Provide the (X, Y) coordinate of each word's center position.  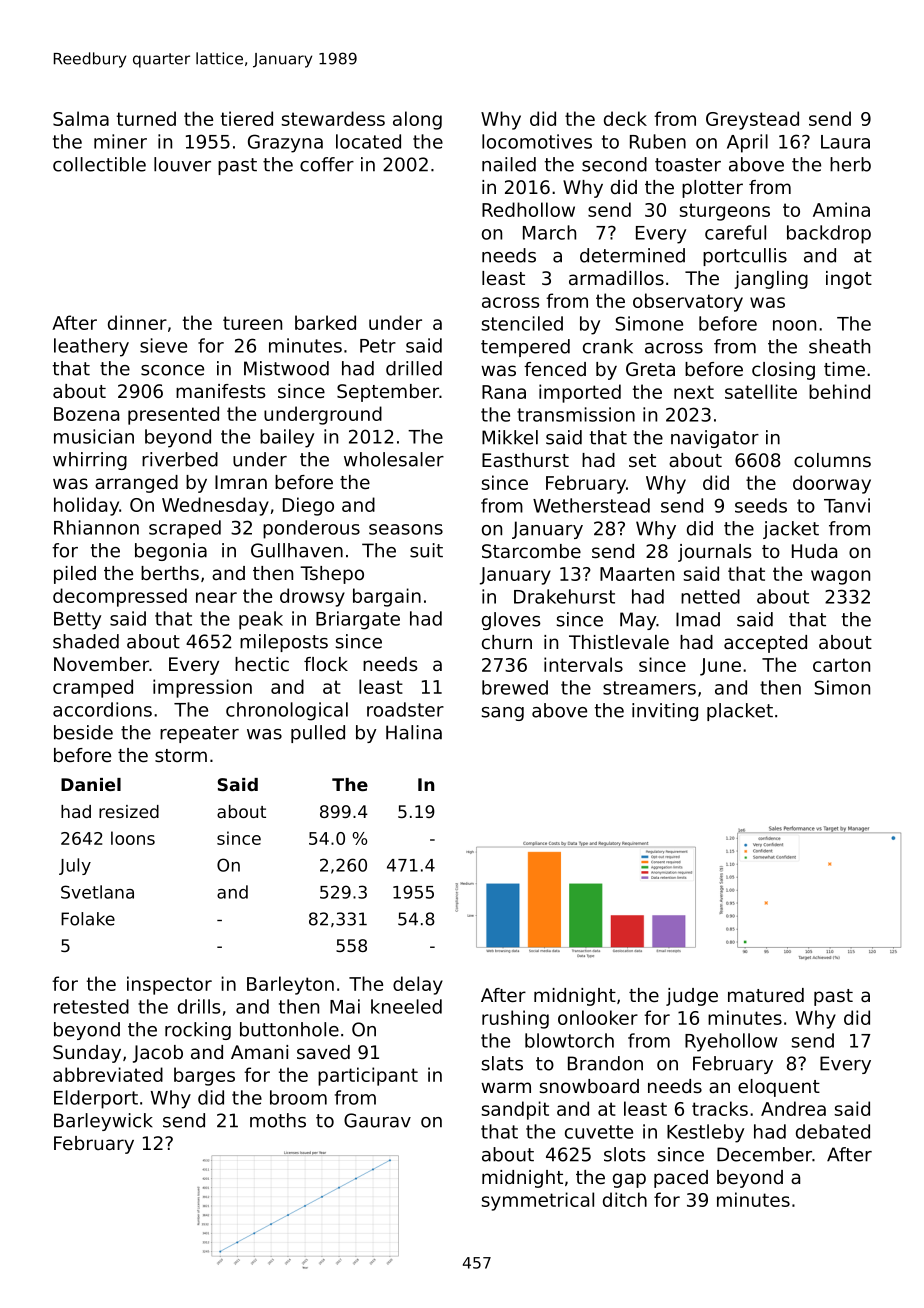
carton (841, 665)
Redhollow (528, 209)
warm (506, 1087)
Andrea (793, 1108)
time (844, 369)
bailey (287, 438)
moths (278, 1120)
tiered (247, 118)
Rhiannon (96, 527)
